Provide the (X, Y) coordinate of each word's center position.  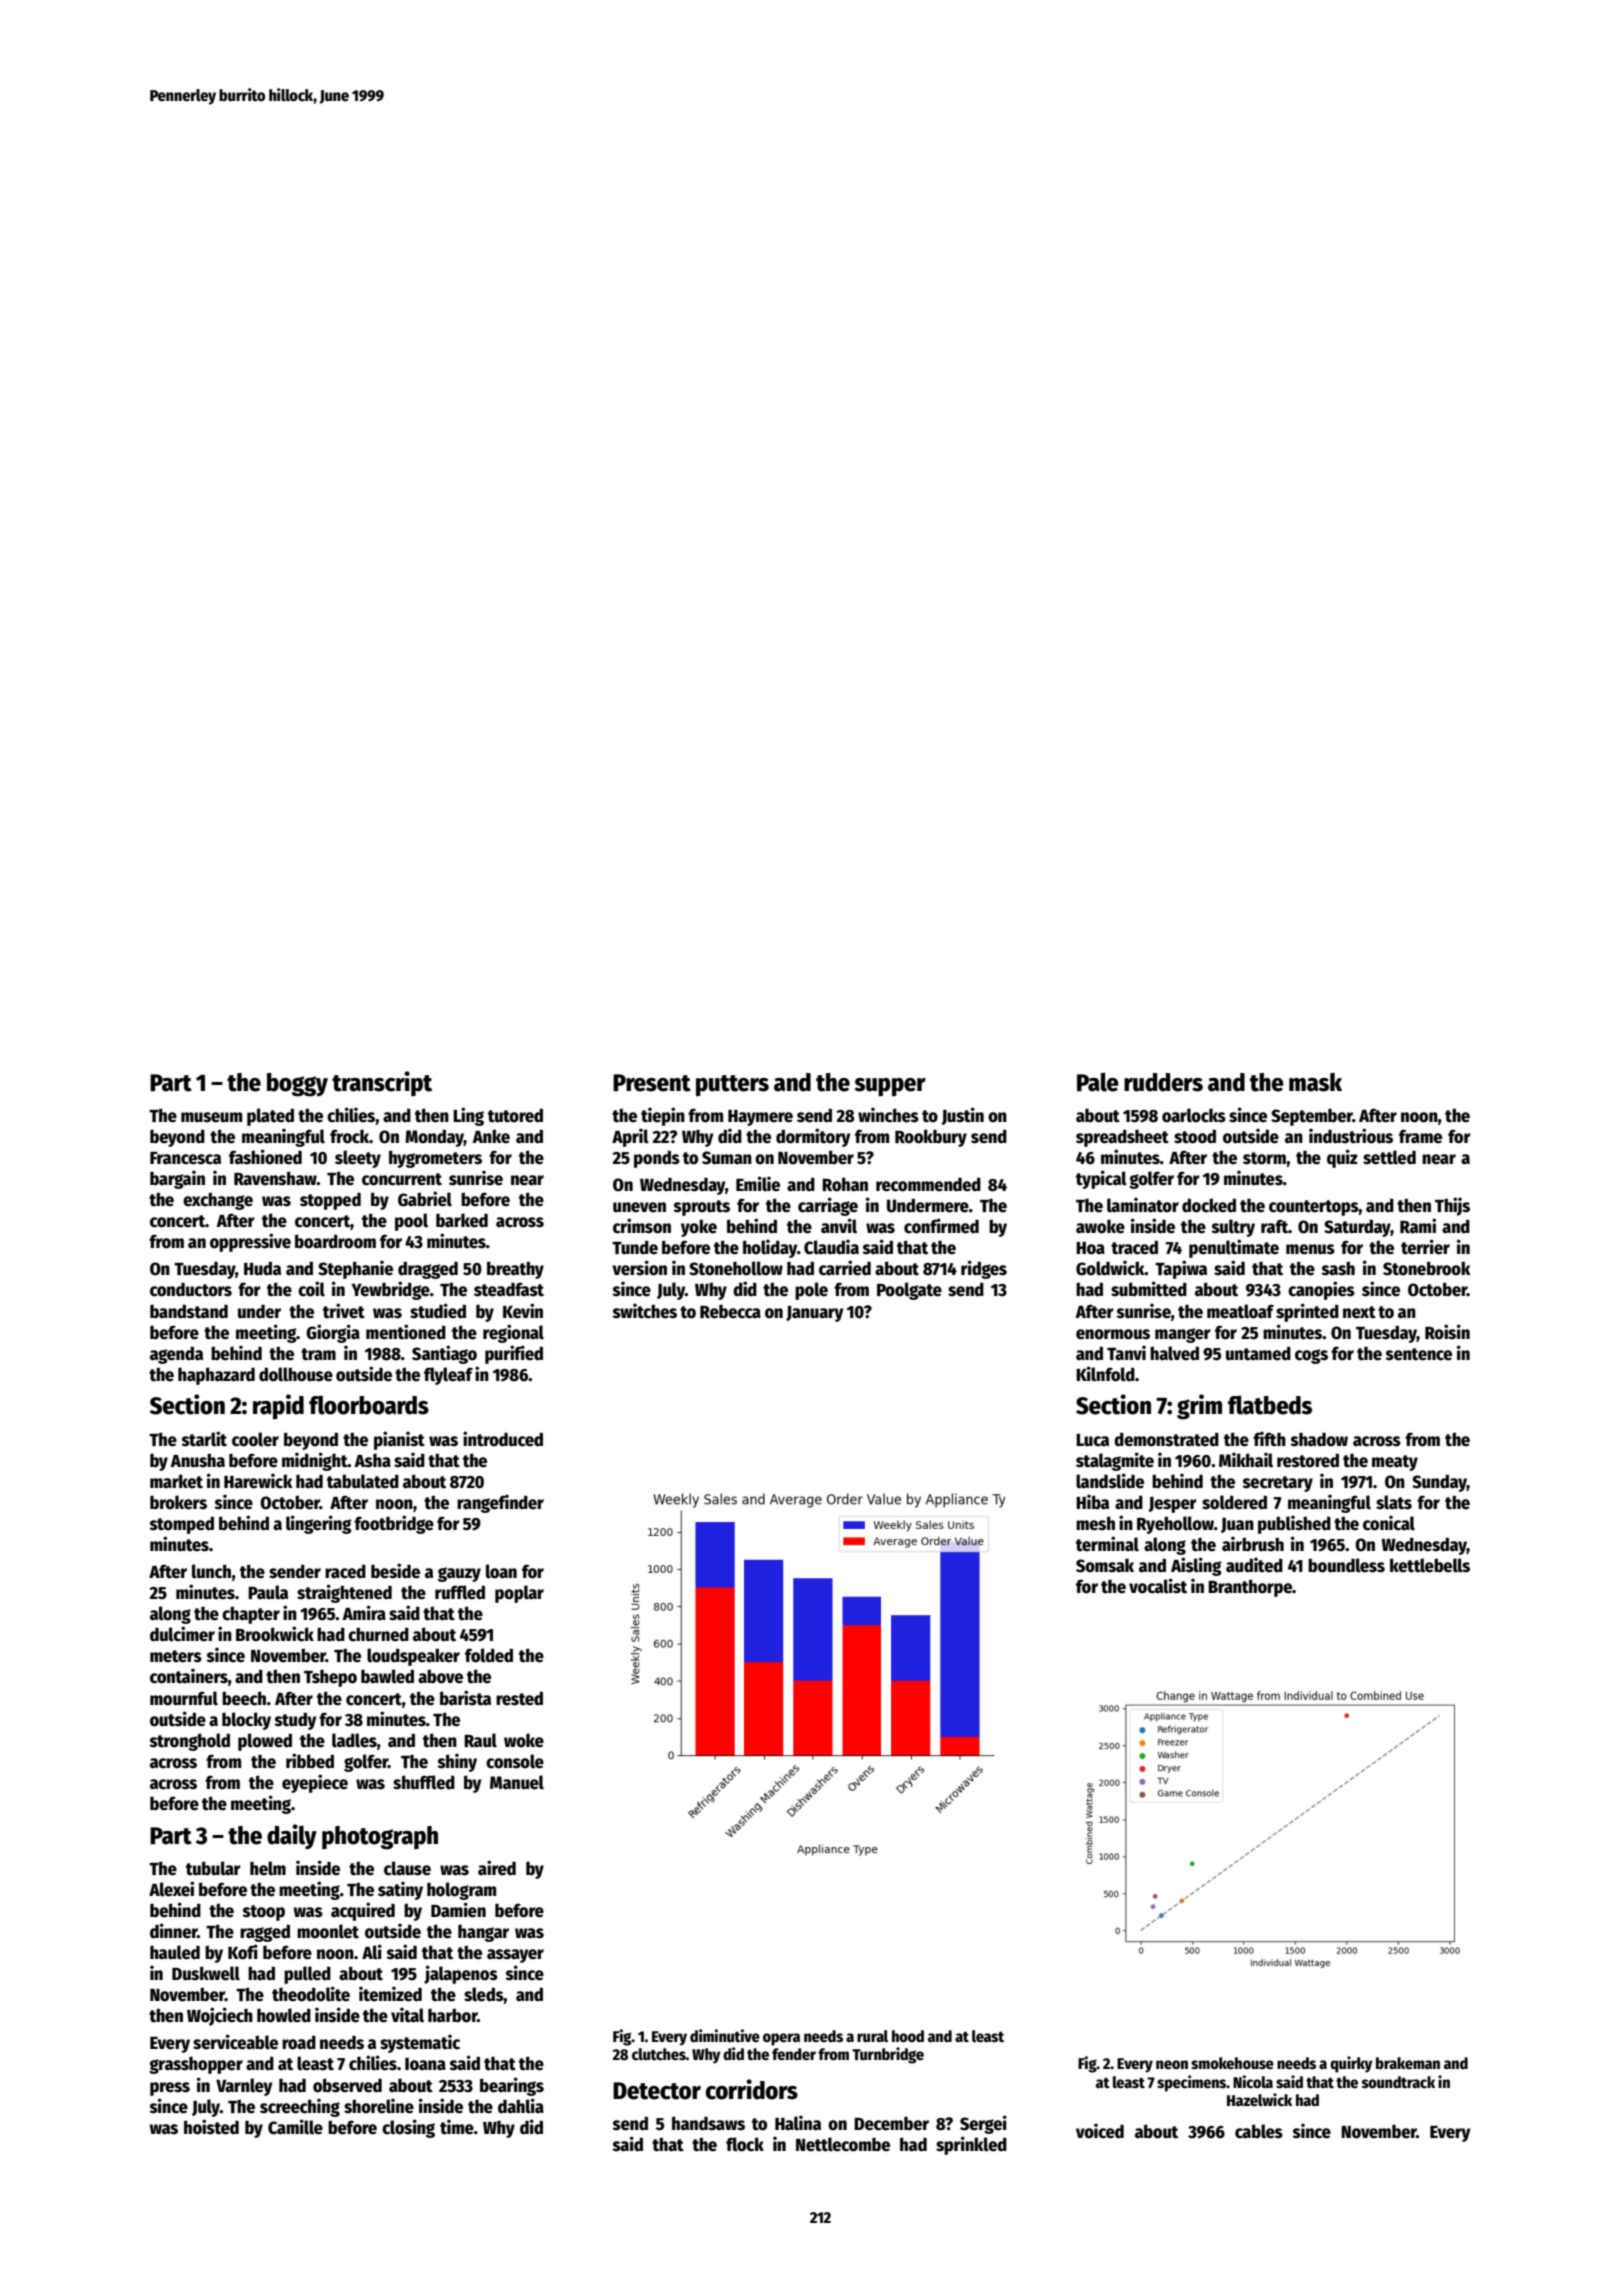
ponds (657, 1159)
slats (1394, 1502)
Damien (458, 1910)
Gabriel (425, 1199)
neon (1172, 2064)
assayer (515, 1956)
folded (489, 1655)
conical (1389, 1523)
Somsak (1105, 1565)
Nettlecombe (843, 2144)
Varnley (244, 2087)
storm (1264, 1158)
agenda (176, 1355)
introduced (503, 1439)
